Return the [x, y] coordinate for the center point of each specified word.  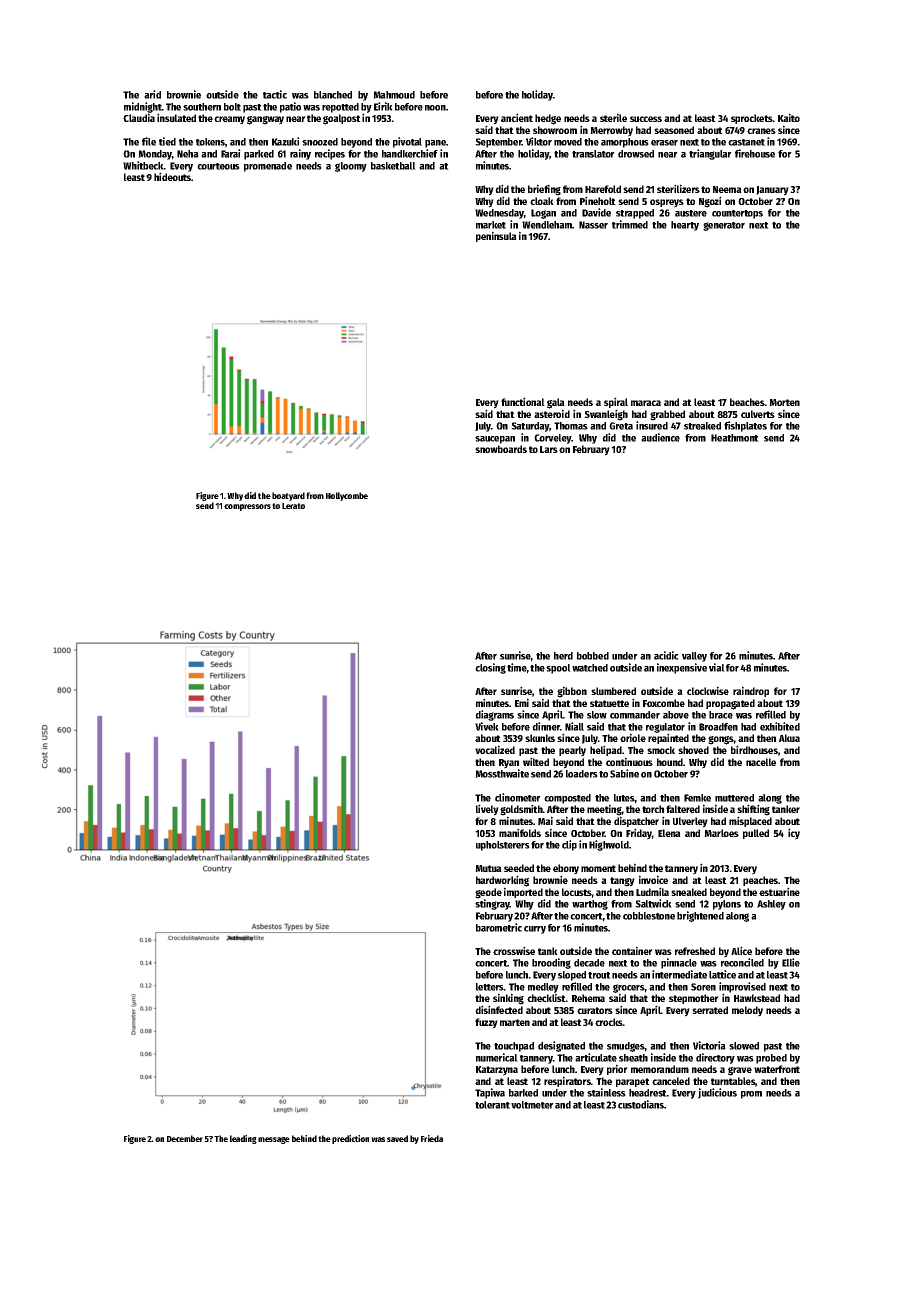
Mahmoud [394, 95]
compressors [247, 507]
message [274, 1140]
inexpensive [682, 668]
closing [490, 668]
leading [243, 1139]
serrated [710, 1010]
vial [717, 667]
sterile [613, 117]
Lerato [293, 506]
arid [152, 94]
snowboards [501, 449]
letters [490, 987]
